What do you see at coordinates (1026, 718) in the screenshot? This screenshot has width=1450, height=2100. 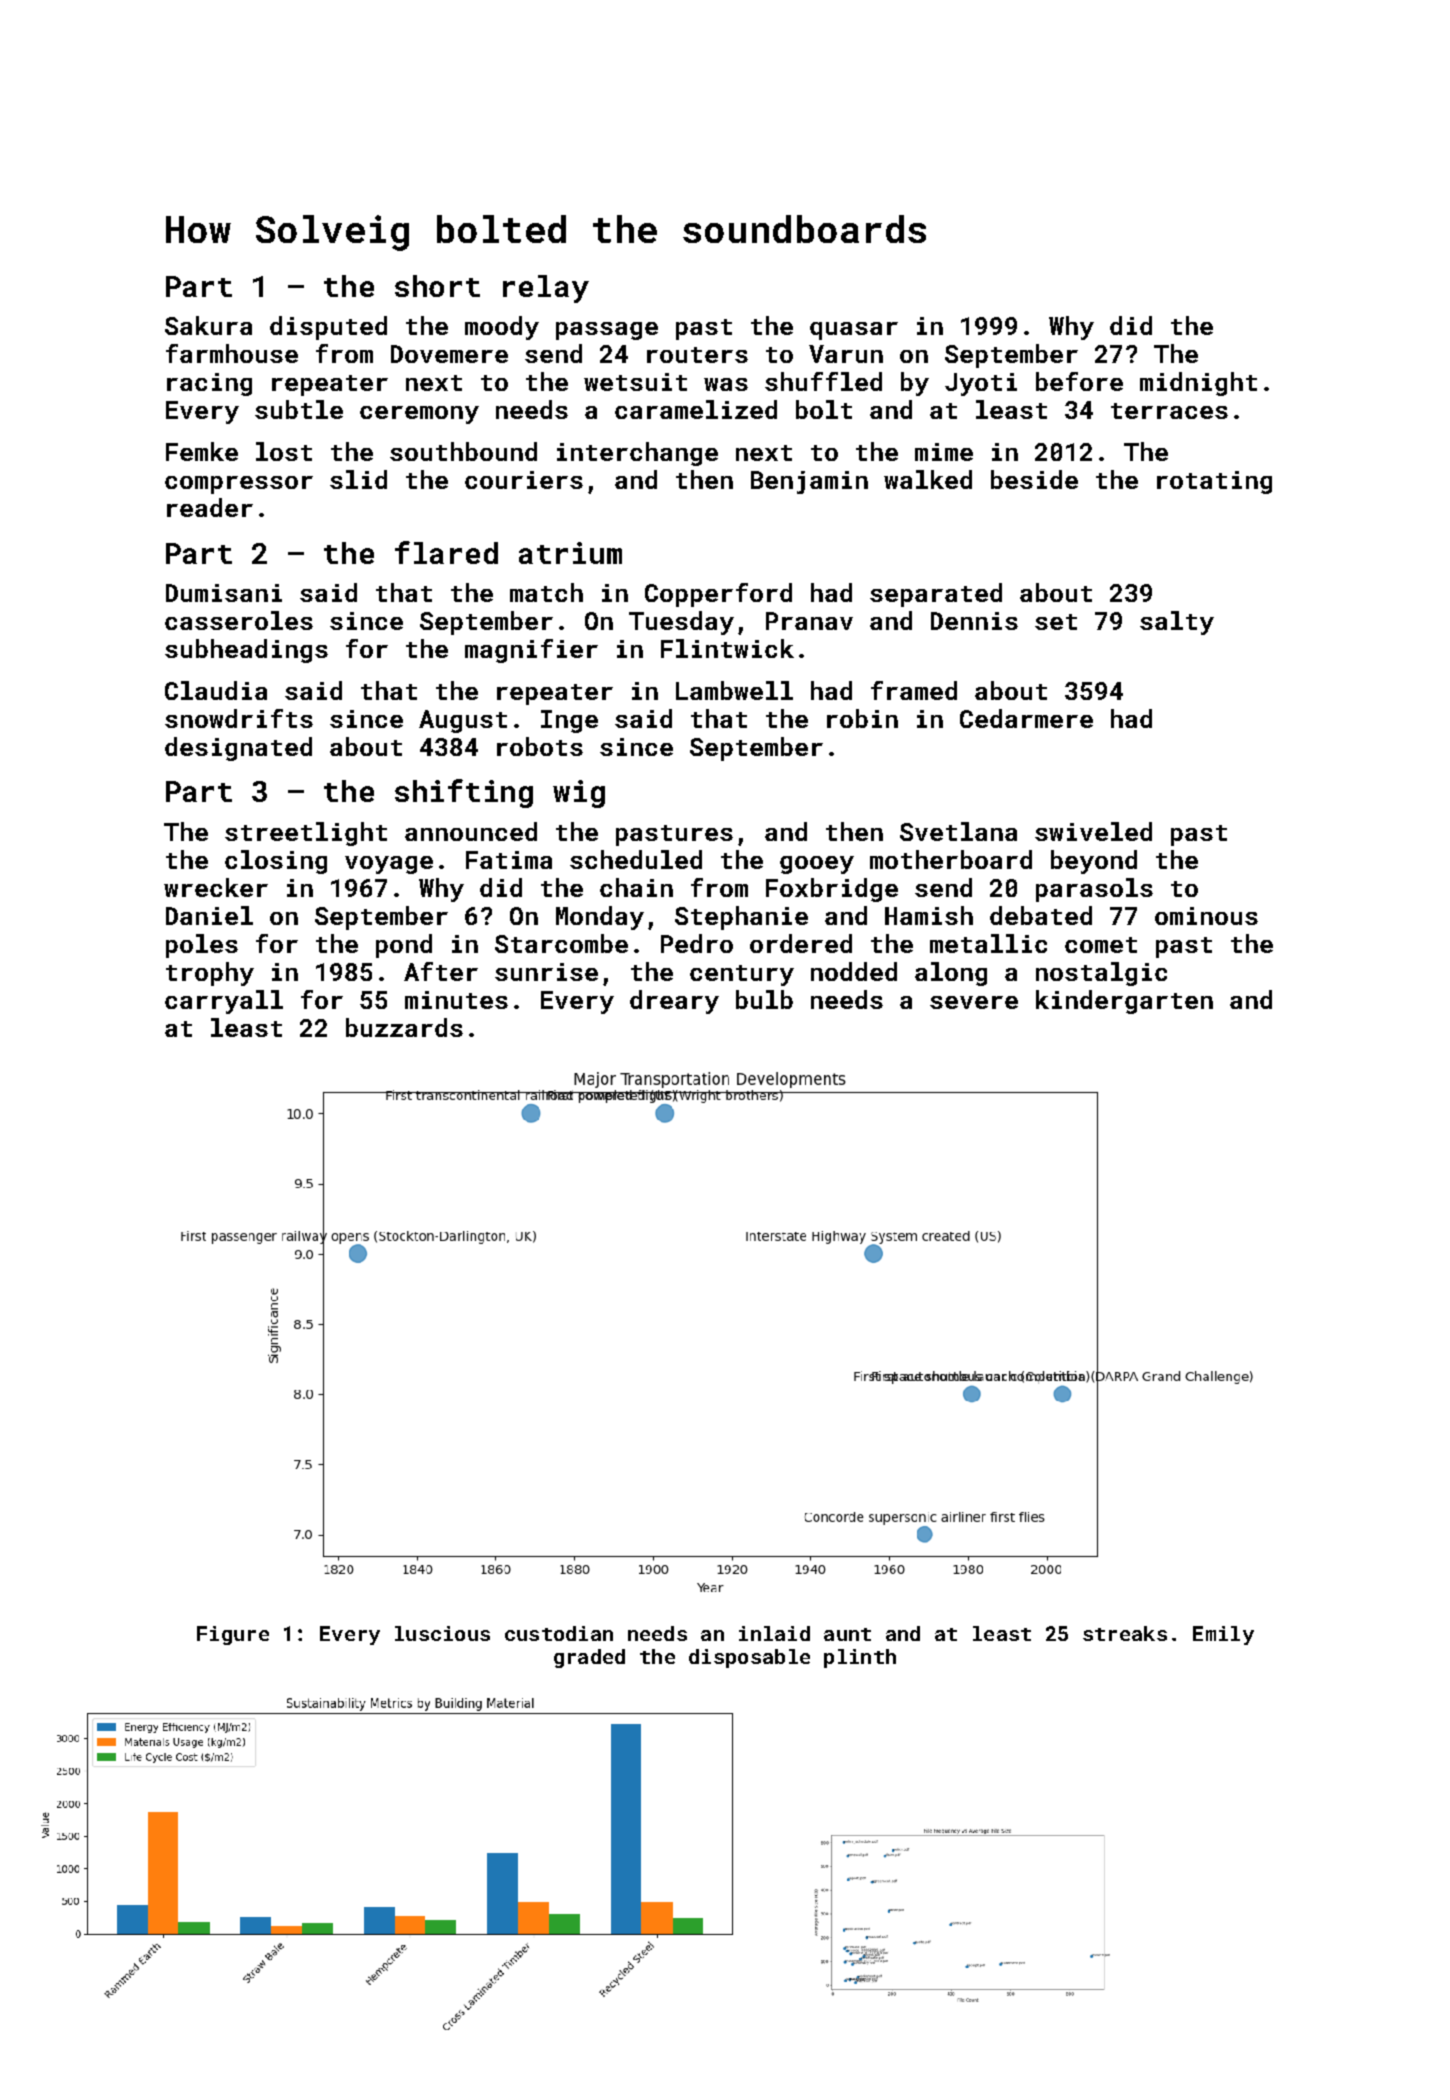 I see `Cedarmere` at bounding box center [1026, 718].
